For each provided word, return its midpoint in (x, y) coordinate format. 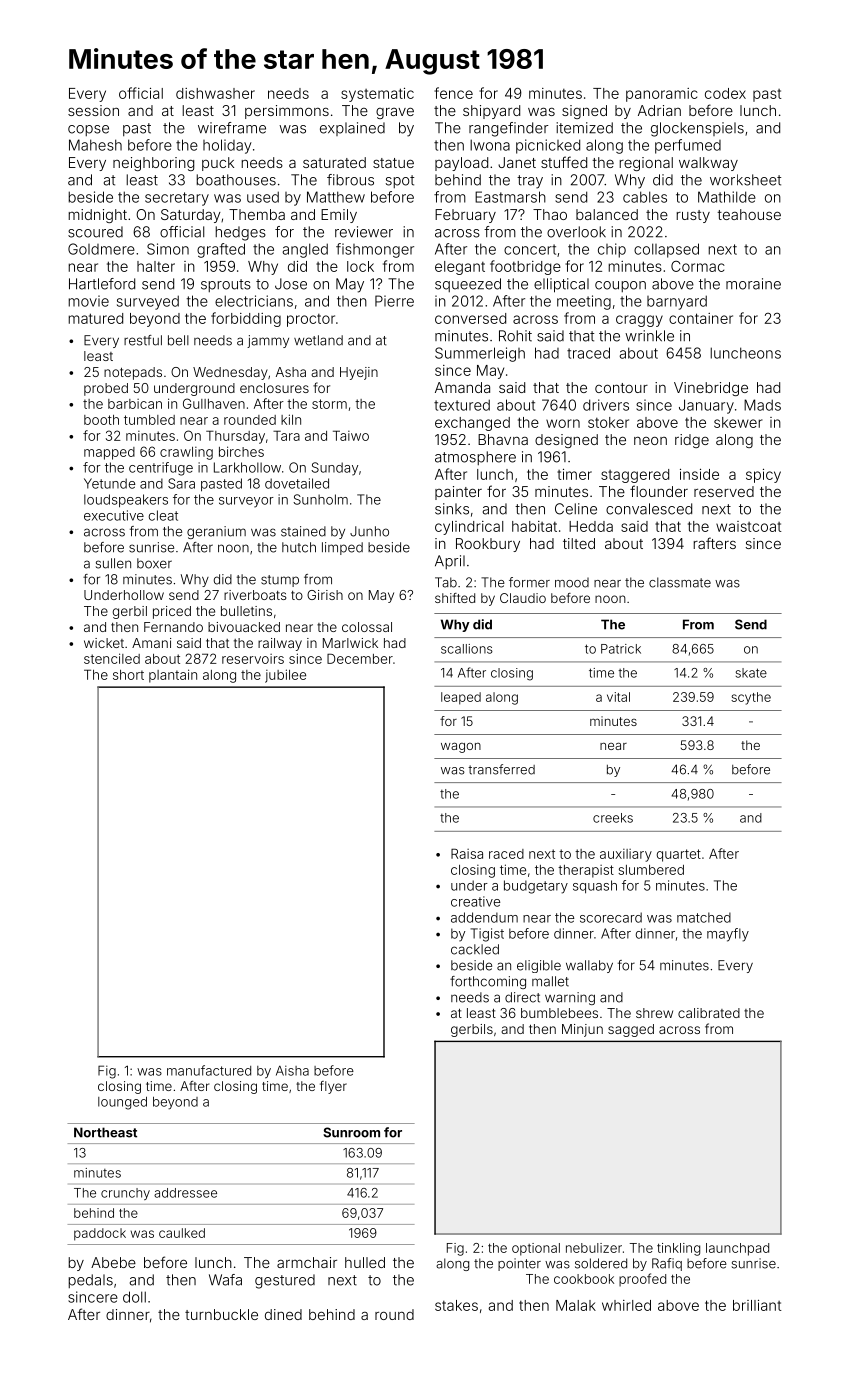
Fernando (173, 627)
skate (751, 673)
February (465, 216)
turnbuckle (221, 1314)
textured (462, 405)
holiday (227, 146)
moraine (753, 284)
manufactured (209, 1070)
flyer (333, 1087)
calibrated (709, 1013)
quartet (679, 855)
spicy (763, 476)
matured (95, 318)
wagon (461, 747)
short (128, 675)
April (450, 562)
